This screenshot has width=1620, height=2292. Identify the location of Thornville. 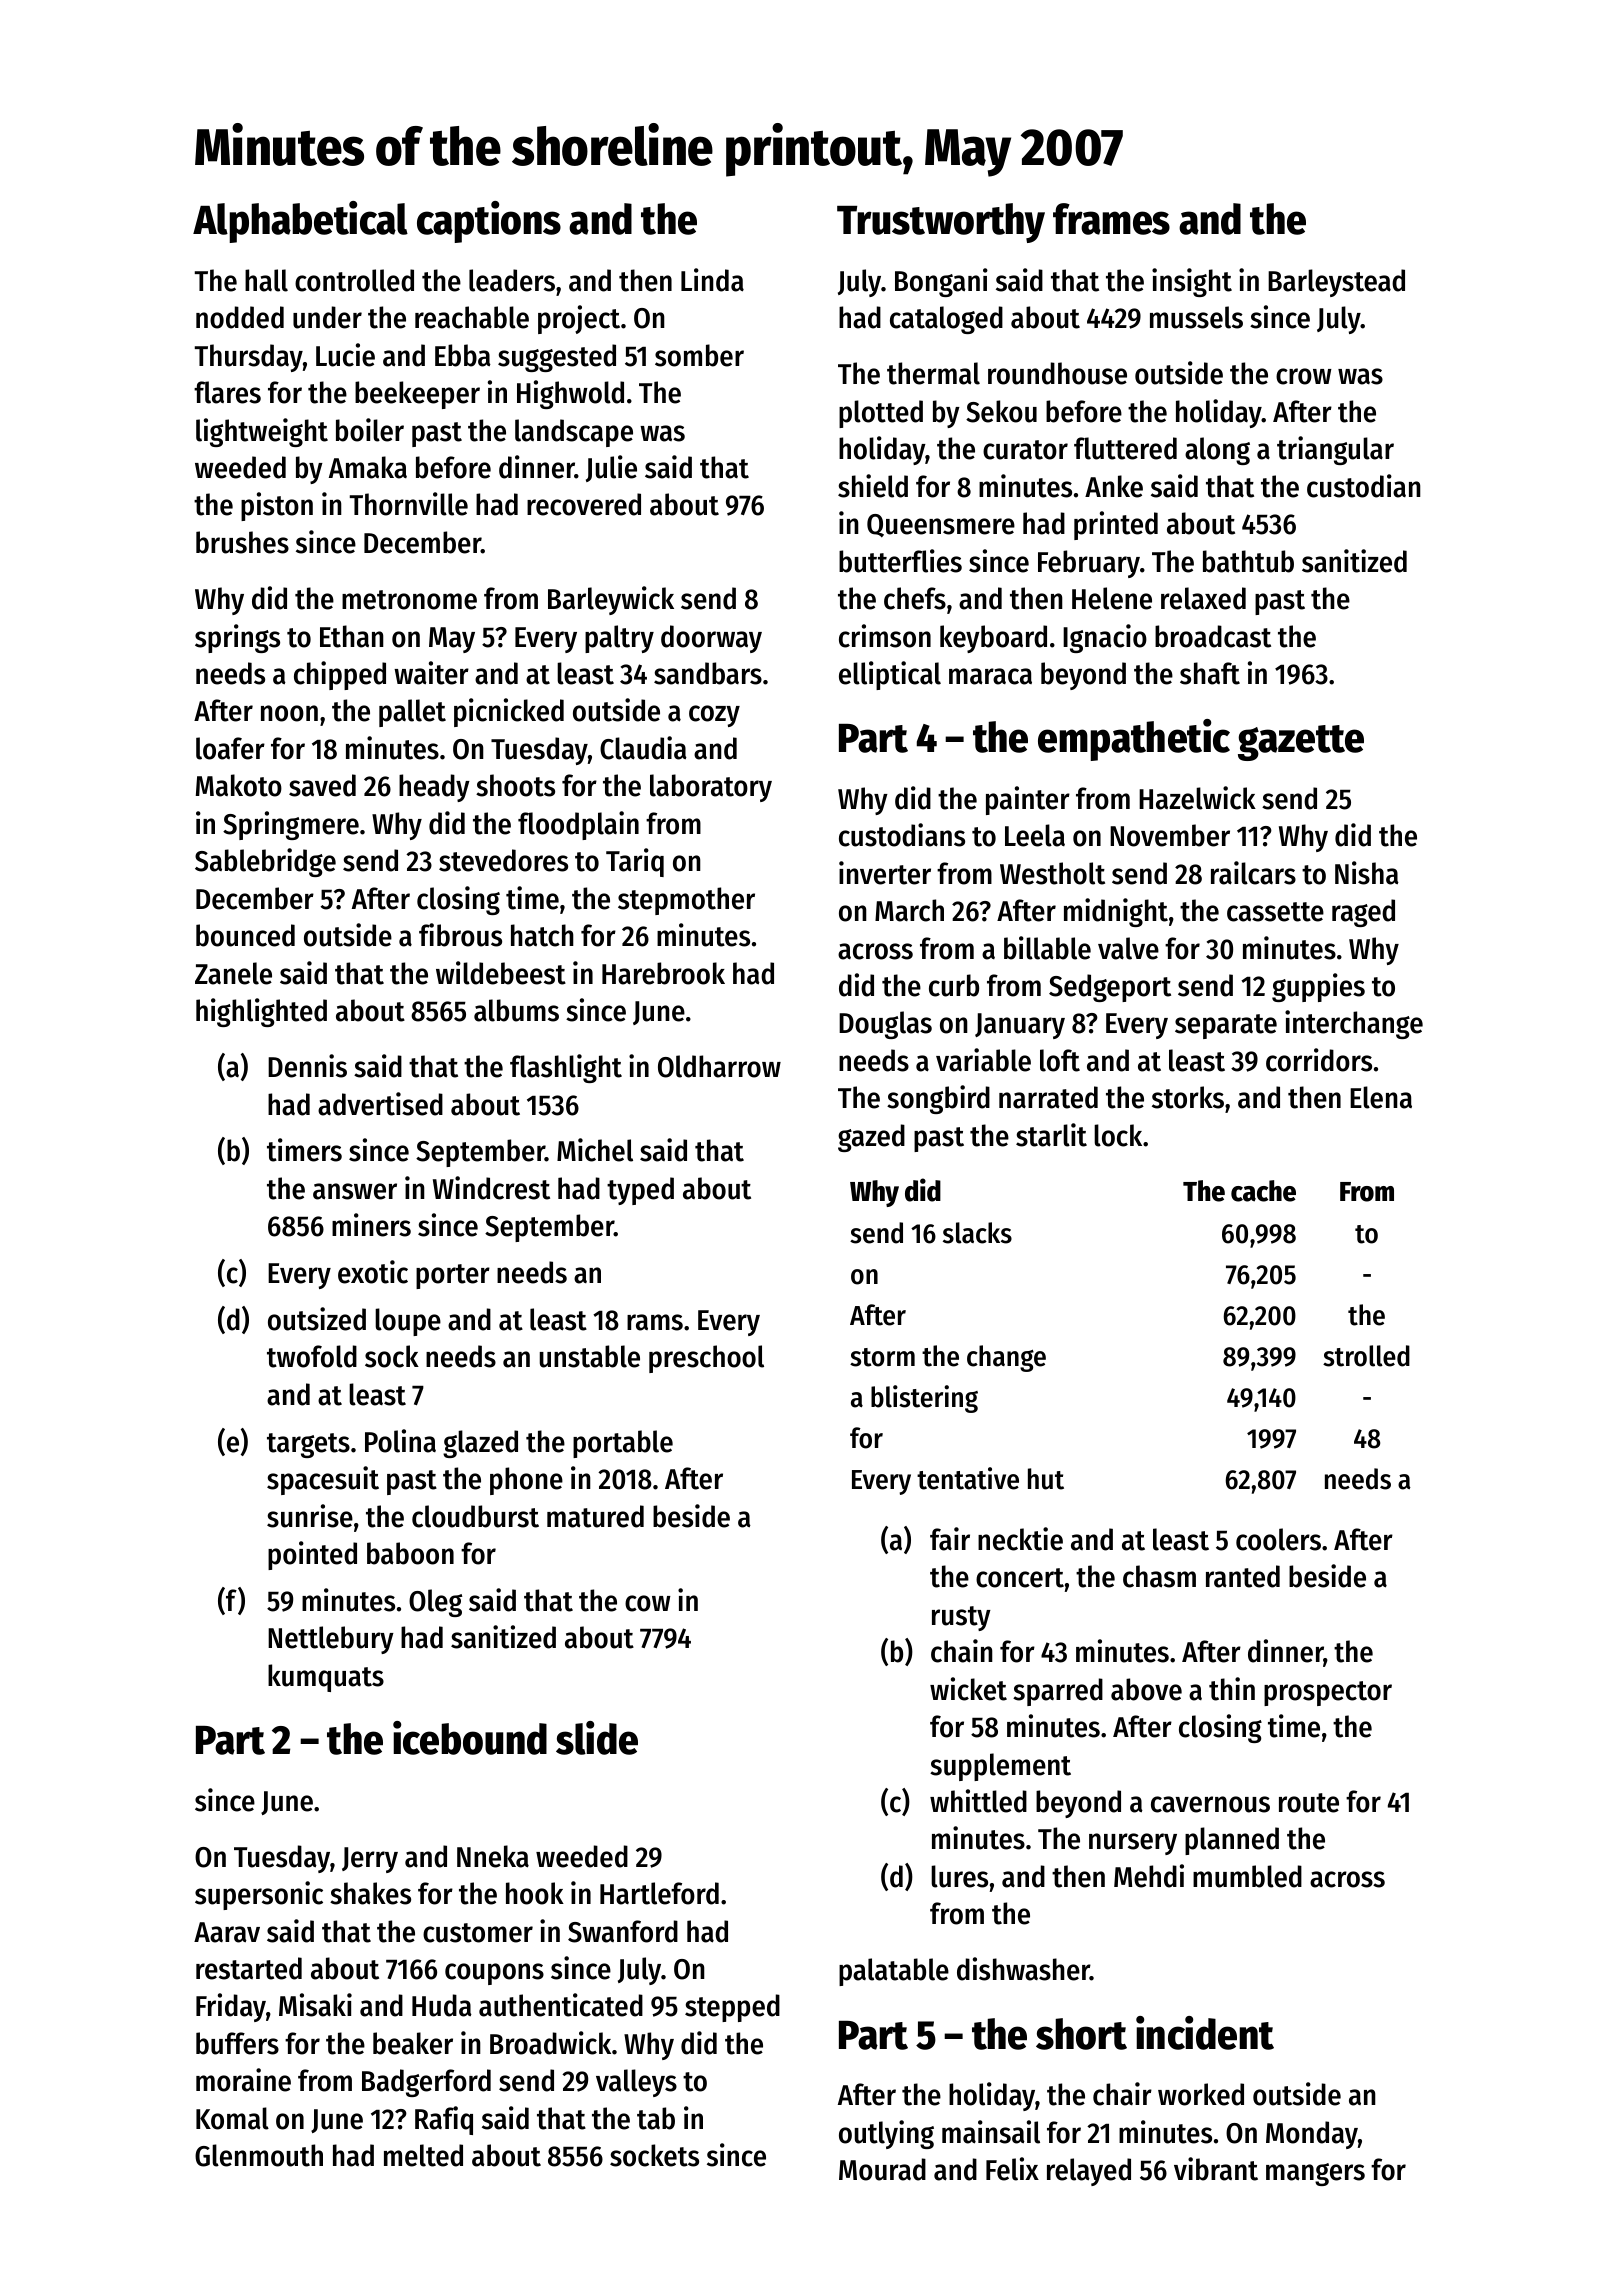
(409, 504).
